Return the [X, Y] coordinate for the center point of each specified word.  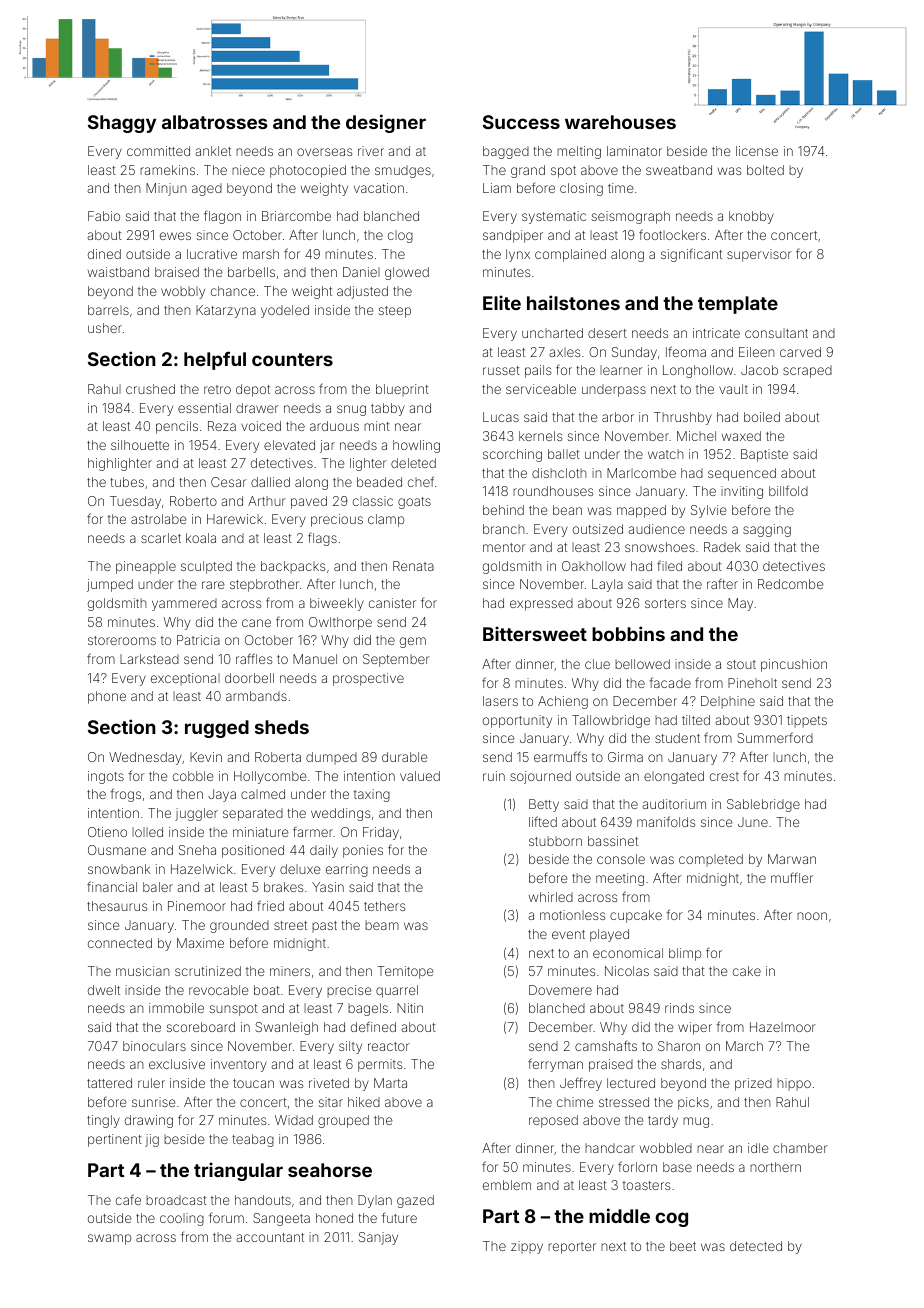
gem [413, 642]
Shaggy [122, 124]
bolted [765, 170]
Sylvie [709, 511]
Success [521, 122]
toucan [253, 1083]
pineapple [146, 567]
